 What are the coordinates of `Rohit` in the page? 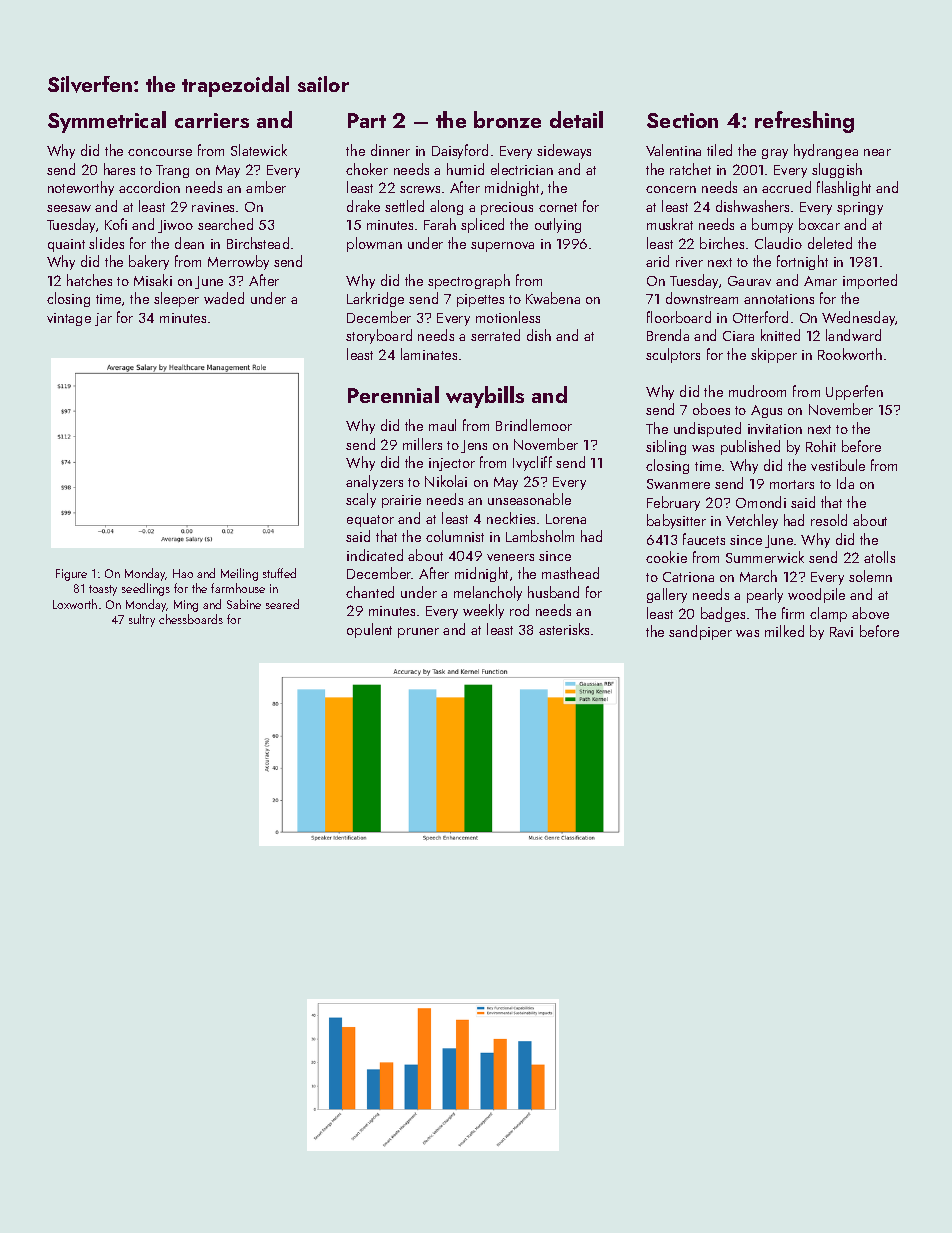 It's located at (821, 446).
